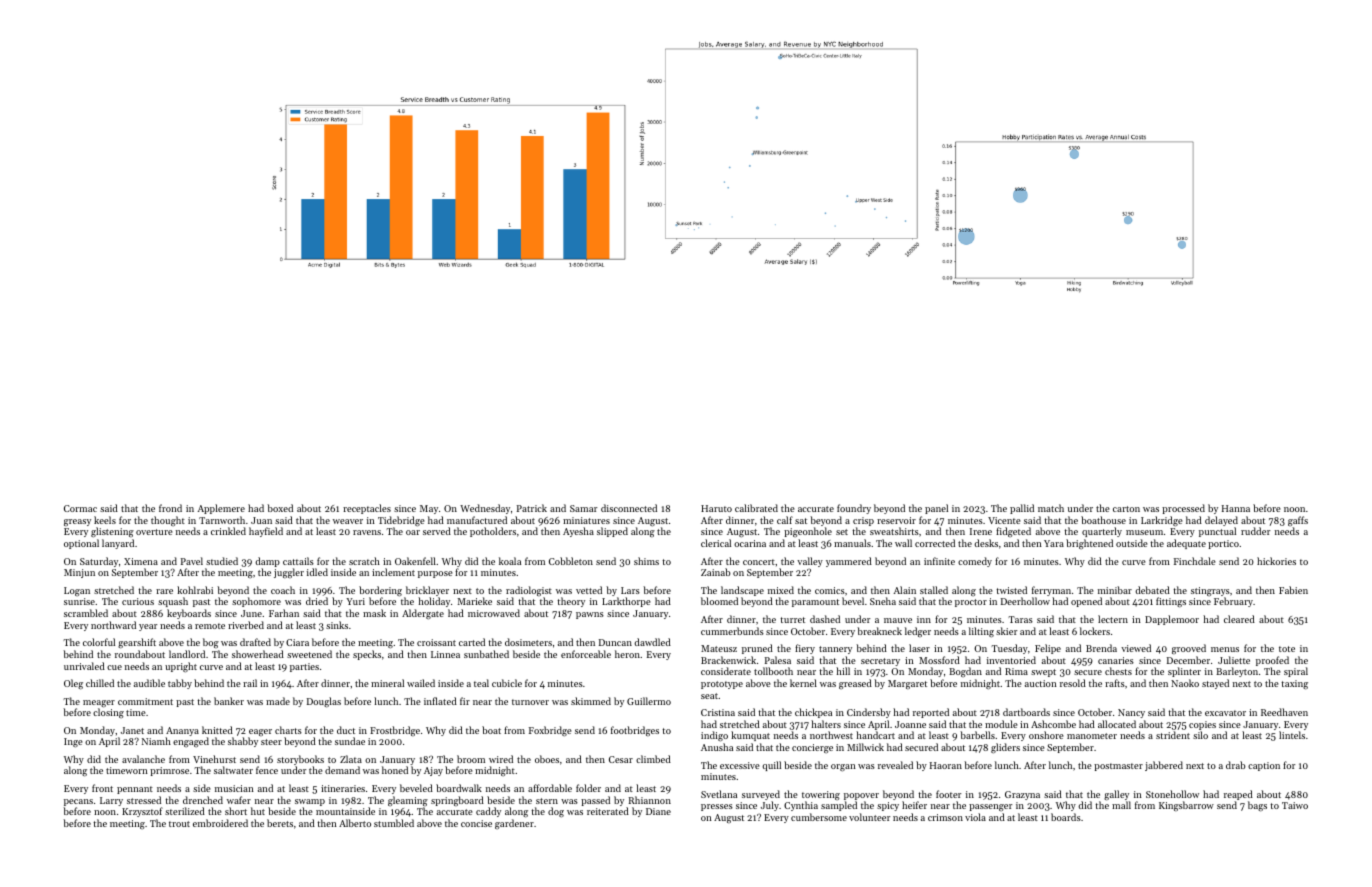  I want to click on foundry, so click(854, 509).
